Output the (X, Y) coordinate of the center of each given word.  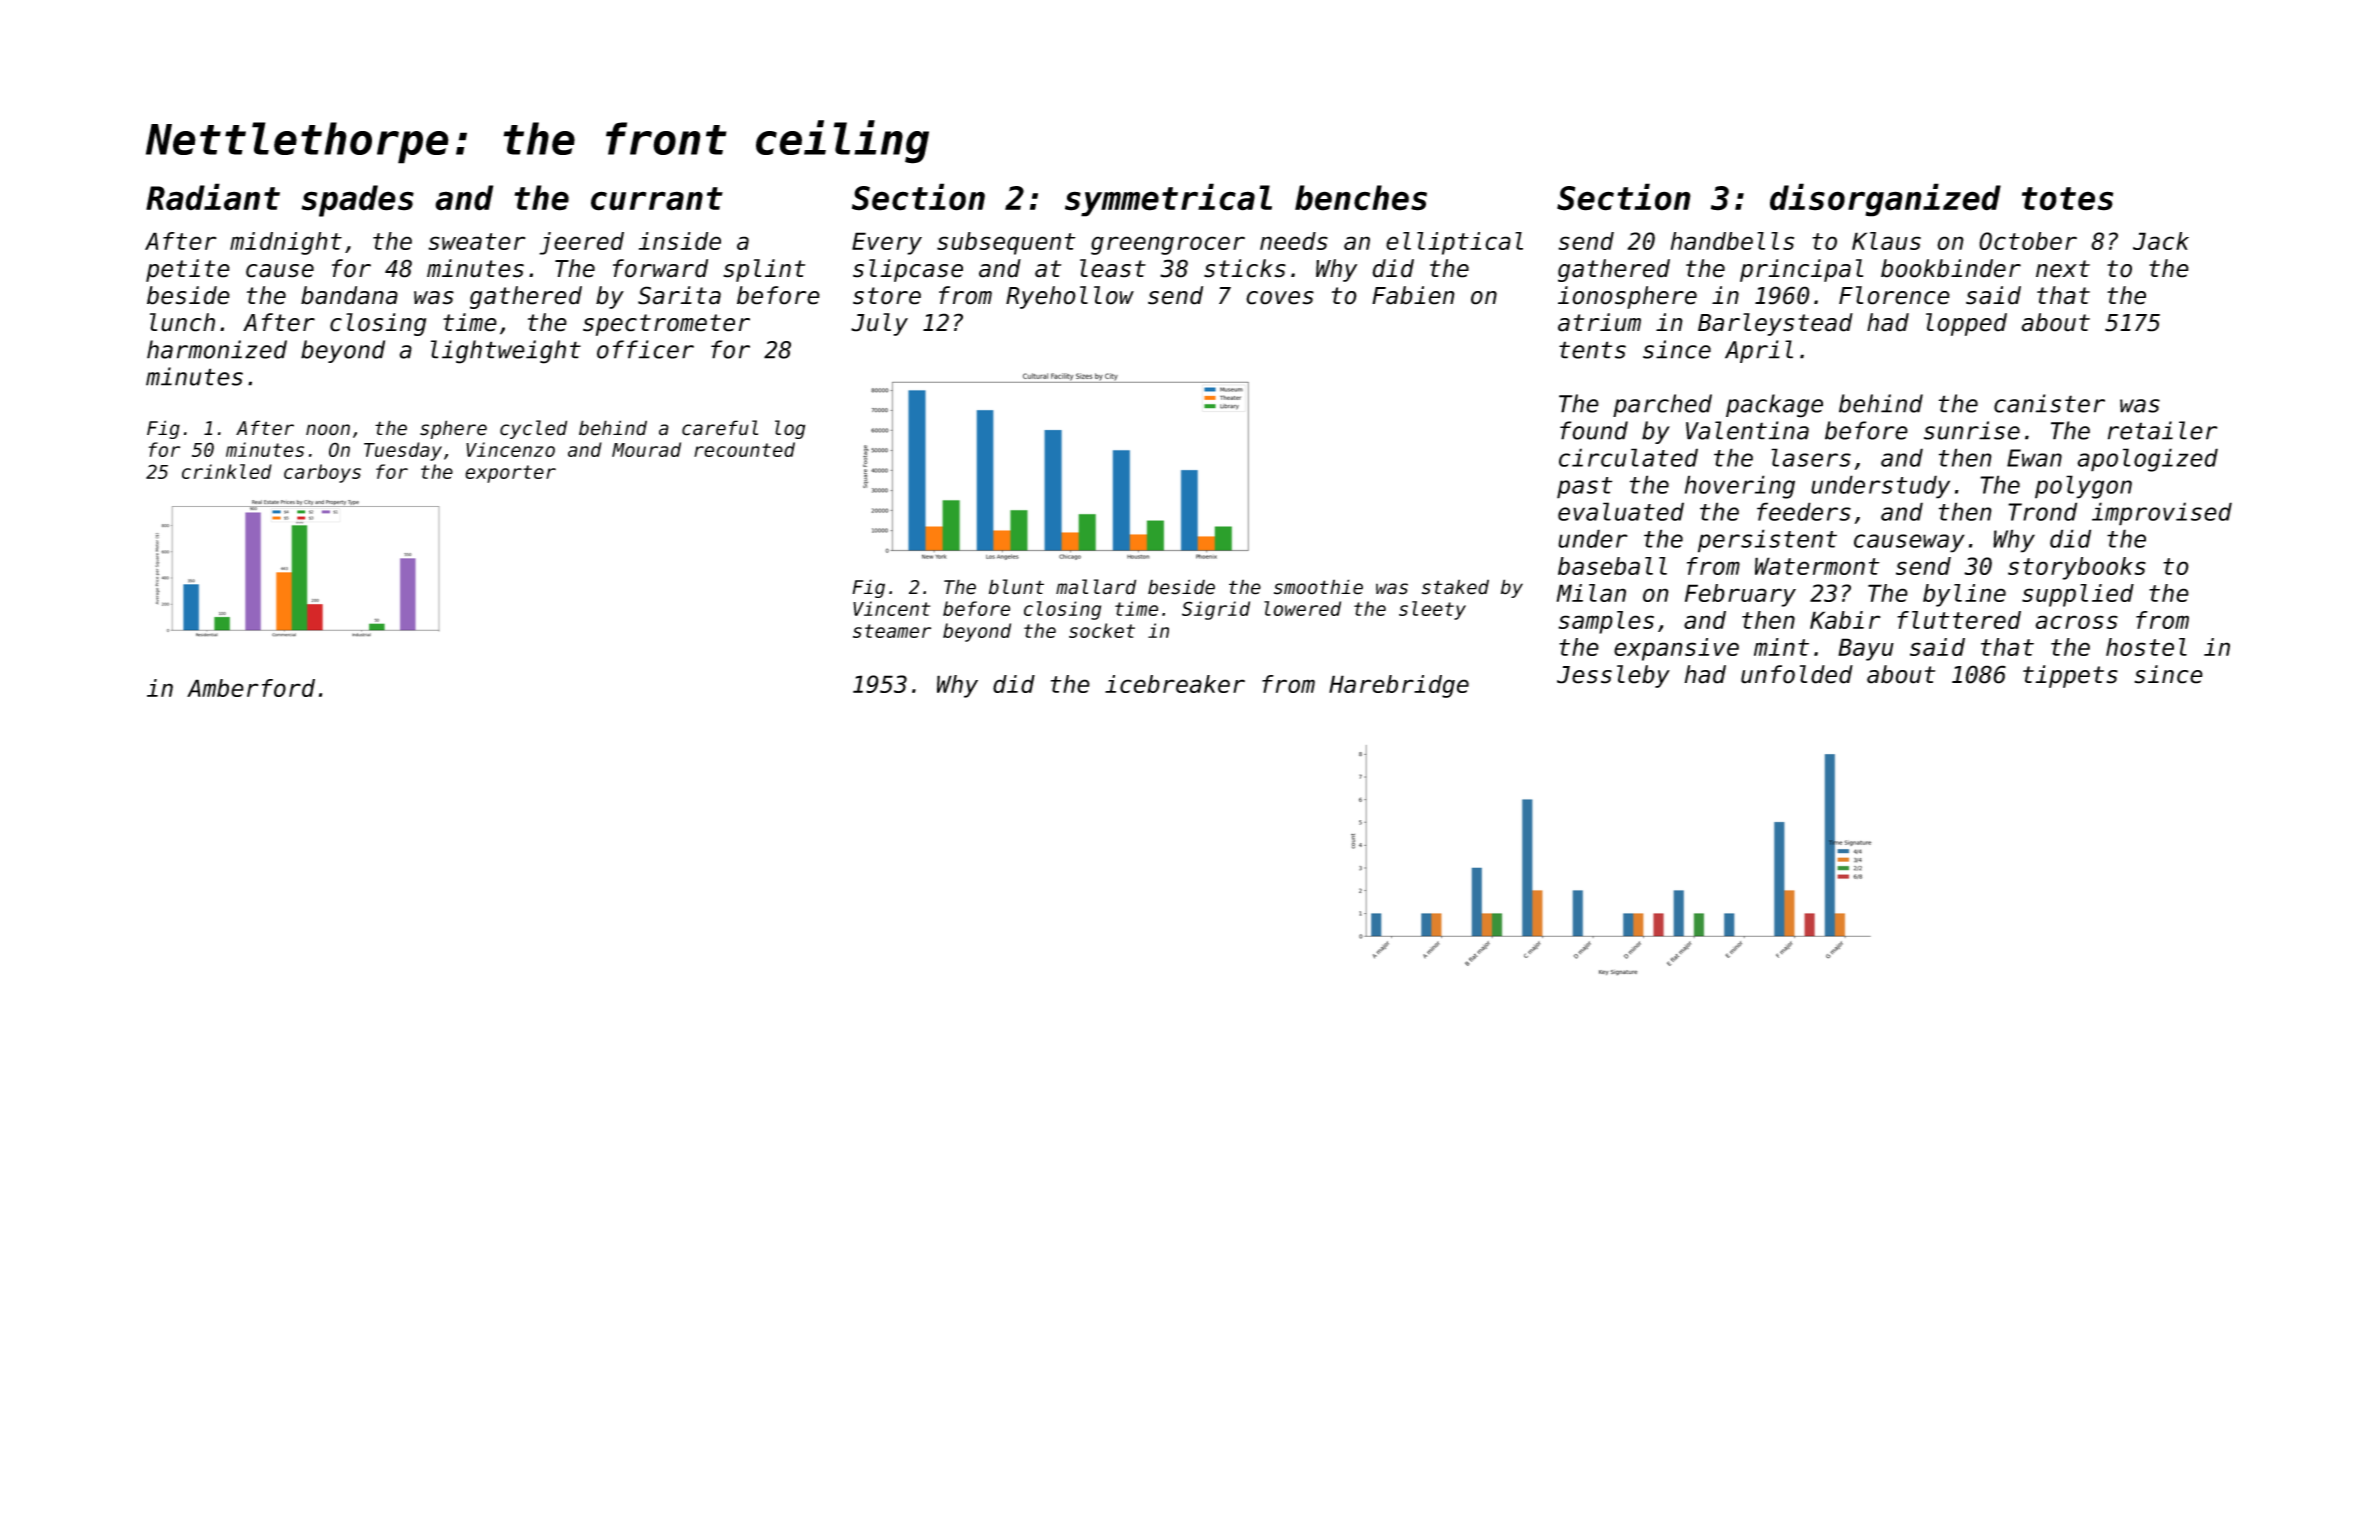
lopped (1966, 324)
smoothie (1318, 587)
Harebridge (1399, 686)
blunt (1016, 587)
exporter (510, 474)
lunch (182, 322)
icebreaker (1175, 684)
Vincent (891, 608)
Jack (2161, 241)
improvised (2162, 514)
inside (680, 241)
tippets (2070, 676)
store (887, 296)
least (1113, 268)
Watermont (1817, 566)
